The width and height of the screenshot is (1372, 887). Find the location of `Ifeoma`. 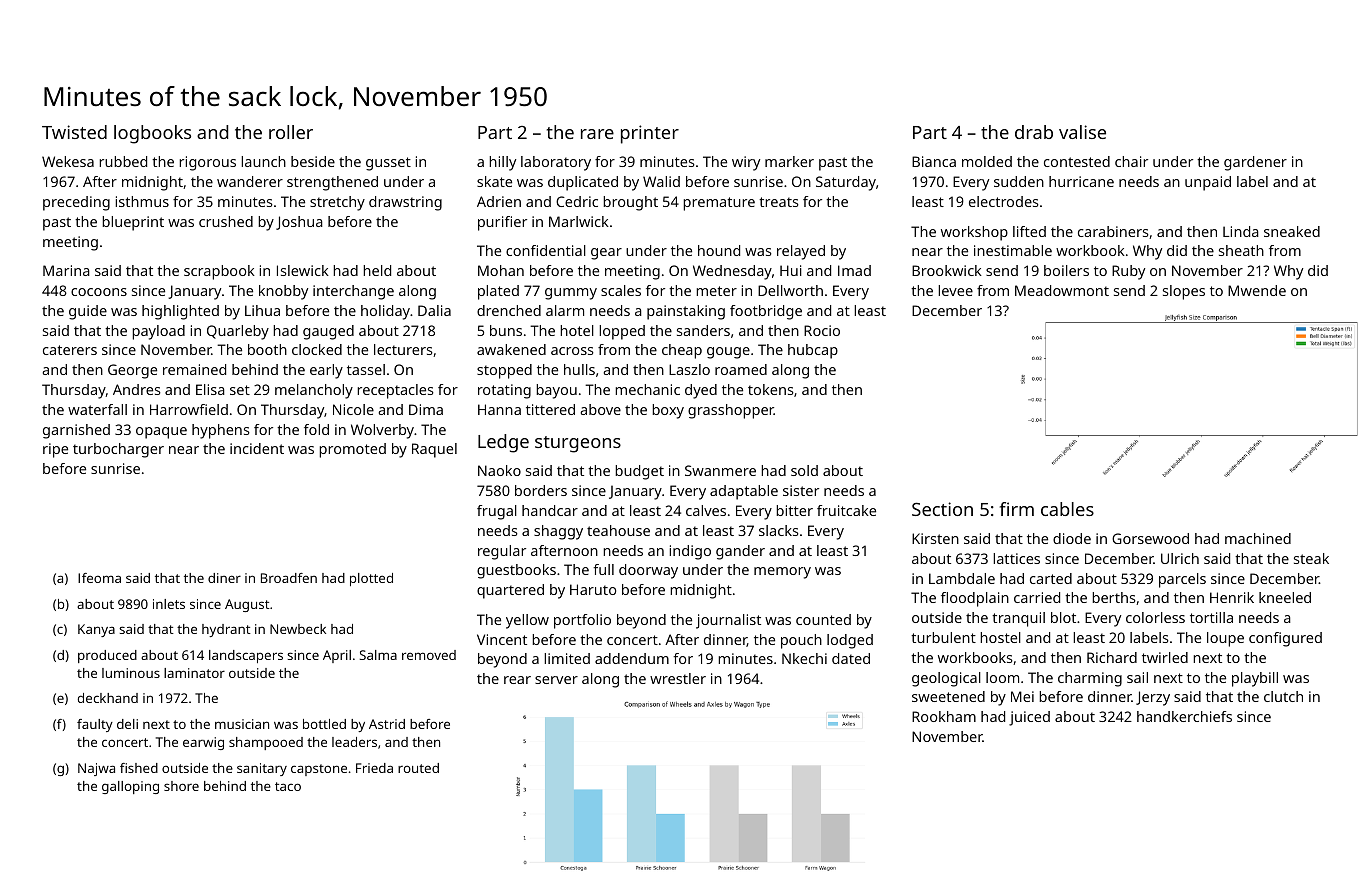

Ifeoma is located at coordinates (99, 578).
